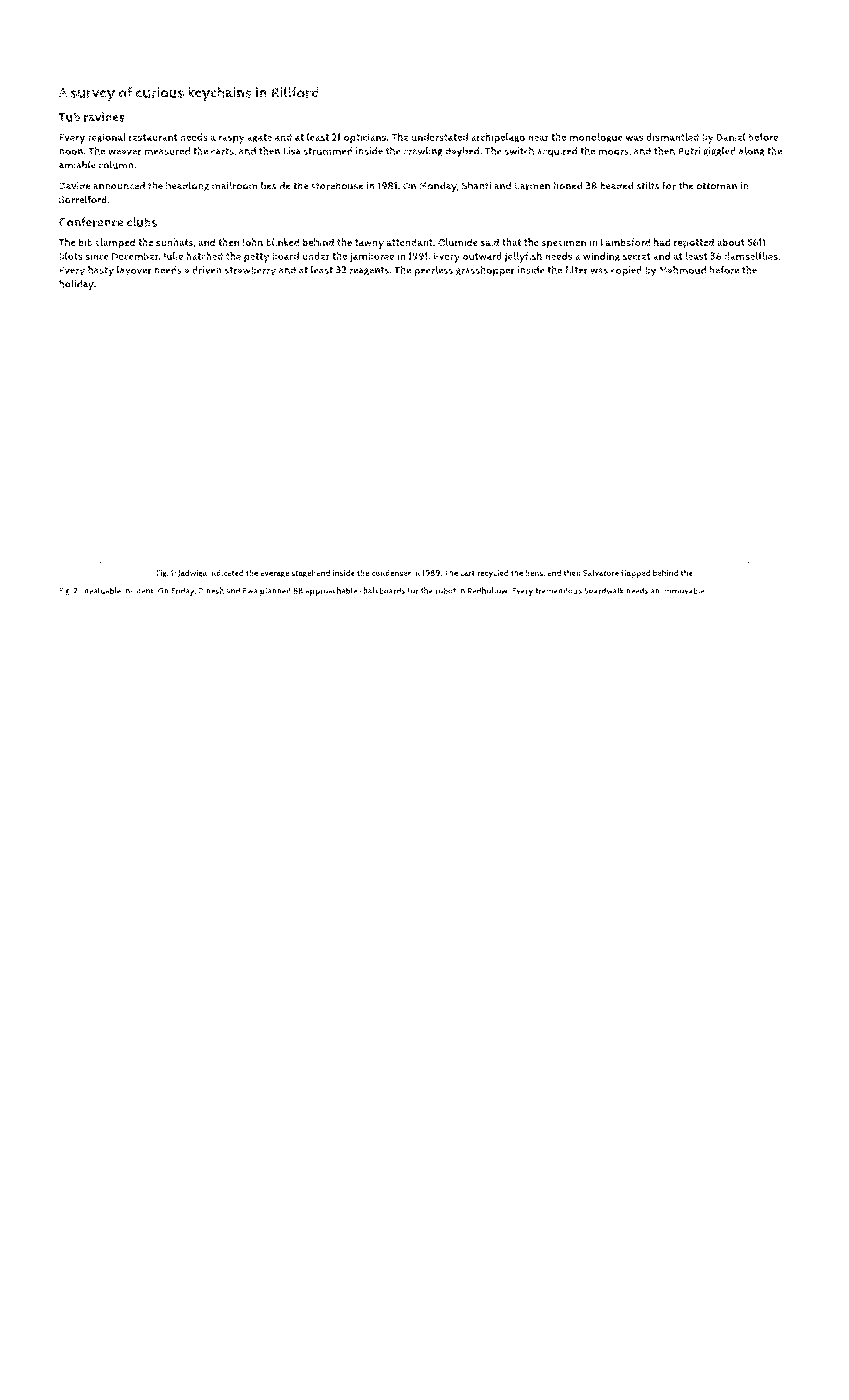 The height and width of the image is (1400, 849). What do you see at coordinates (682, 269) in the image?
I see `Mahmoud` at bounding box center [682, 269].
